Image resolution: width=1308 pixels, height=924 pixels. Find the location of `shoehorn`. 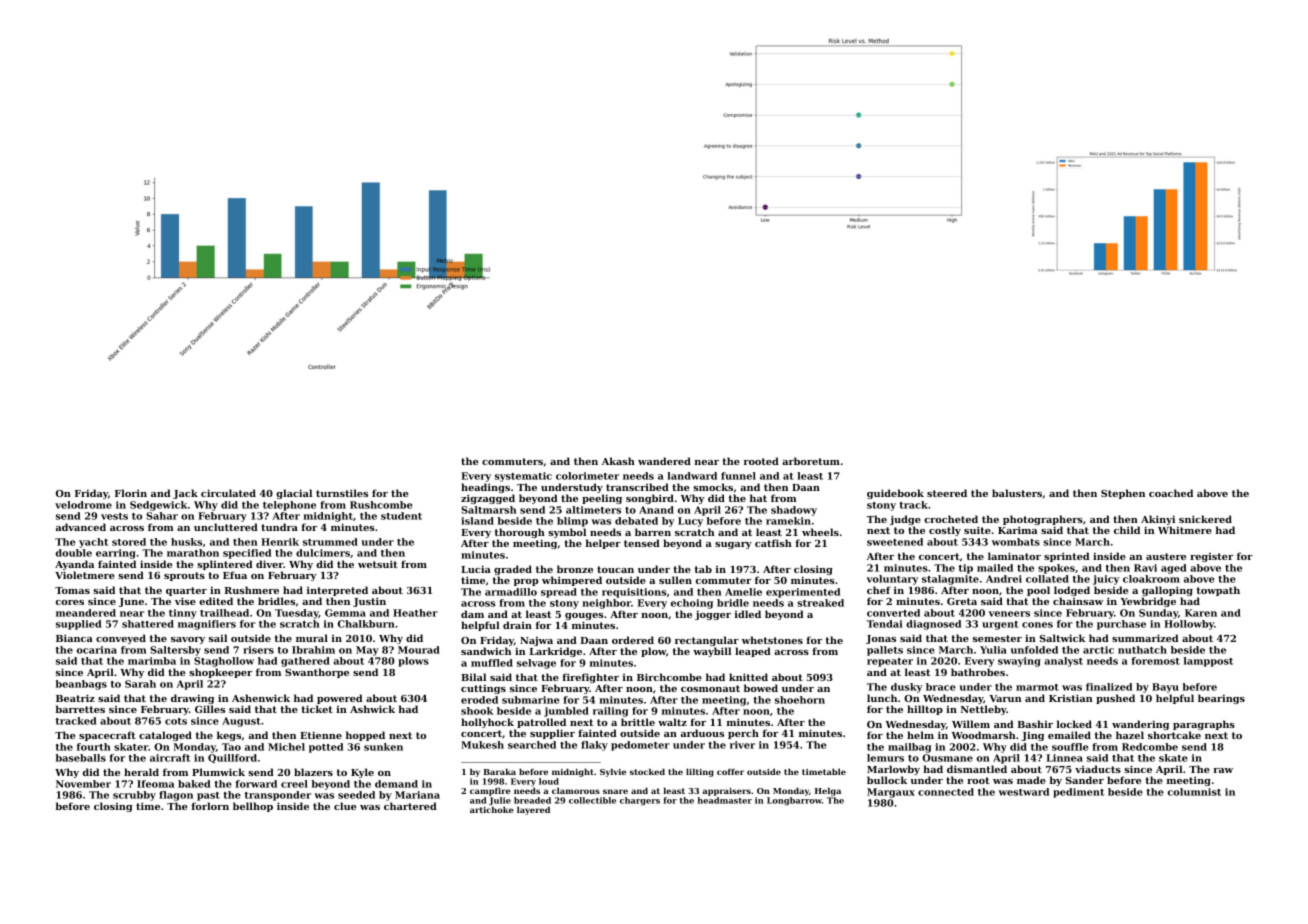

shoehorn is located at coordinates (800, 700).
